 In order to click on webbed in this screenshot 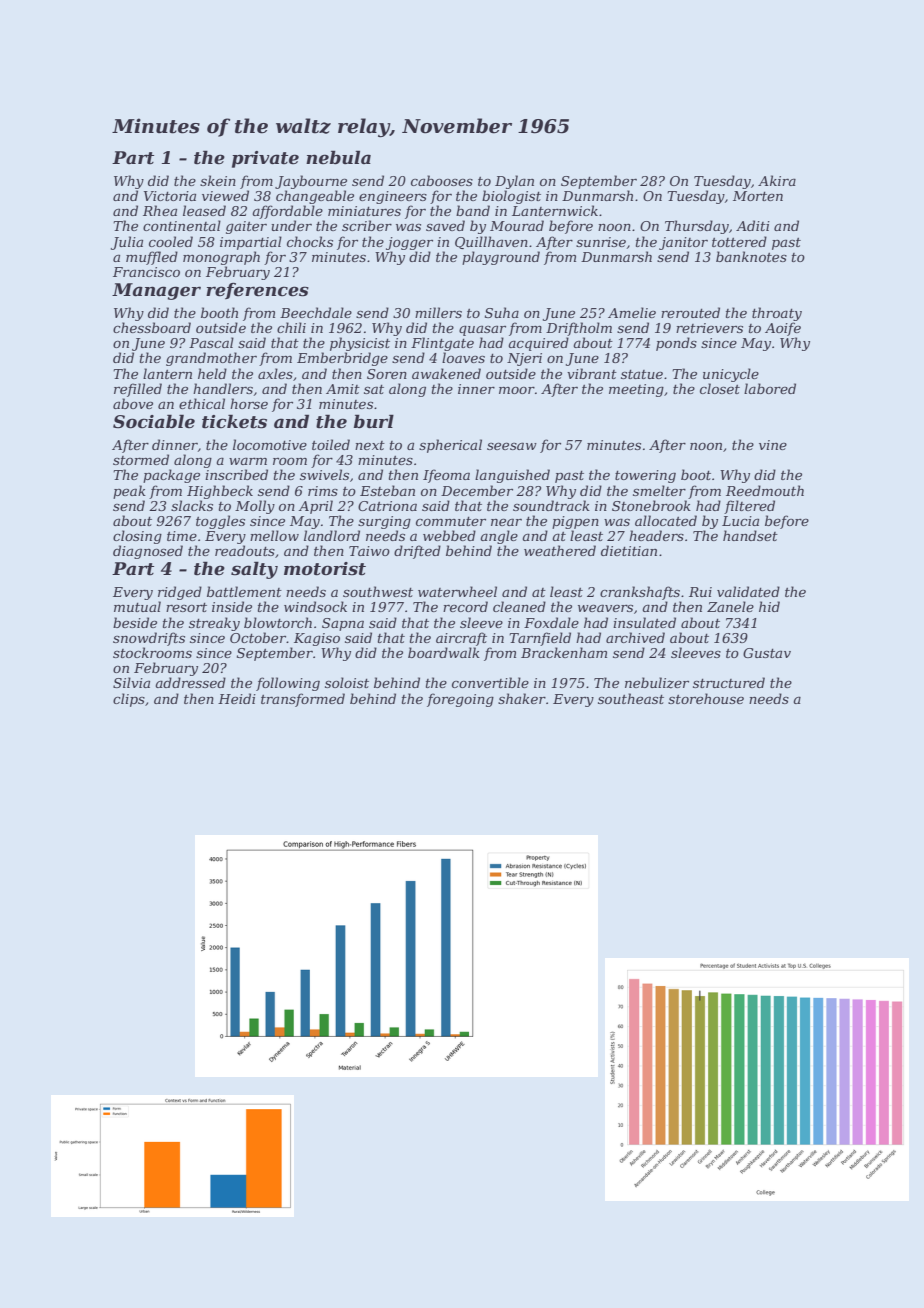, I will do `click(449, 535)`.
